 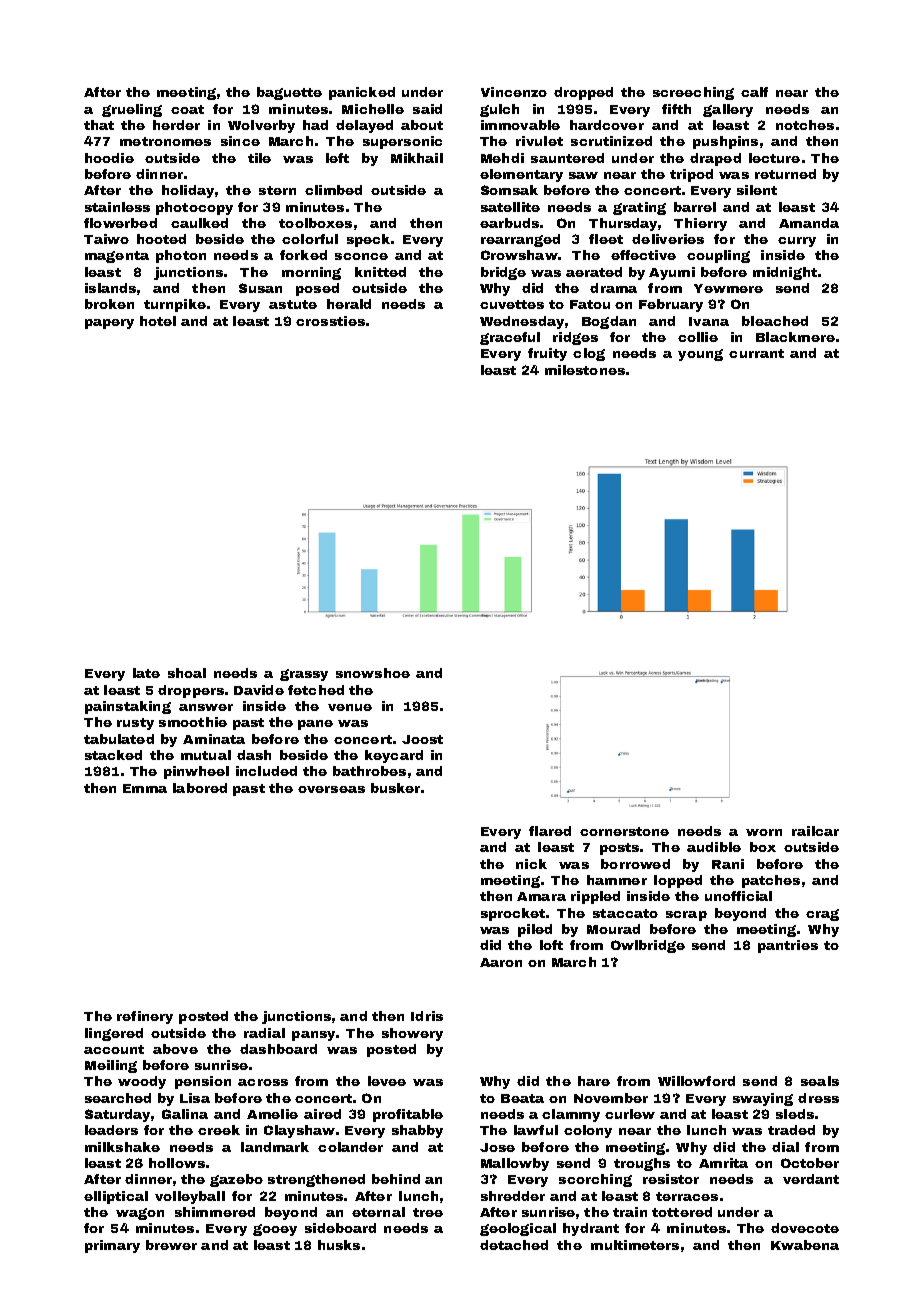 I want to click on snowshoe, so click(x=373, y=673).
